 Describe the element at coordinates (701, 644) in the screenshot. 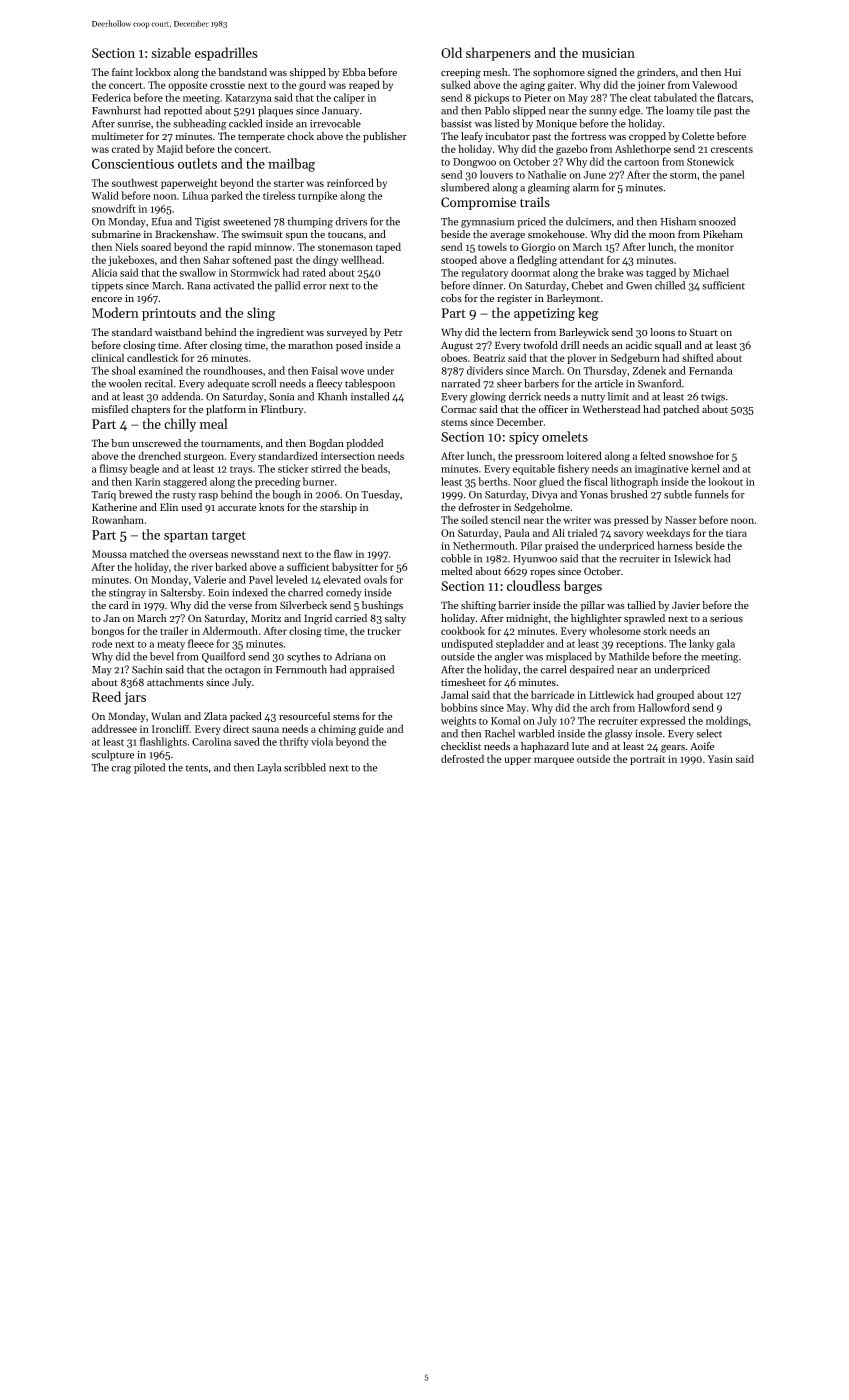

I see `lanky` at that location.
